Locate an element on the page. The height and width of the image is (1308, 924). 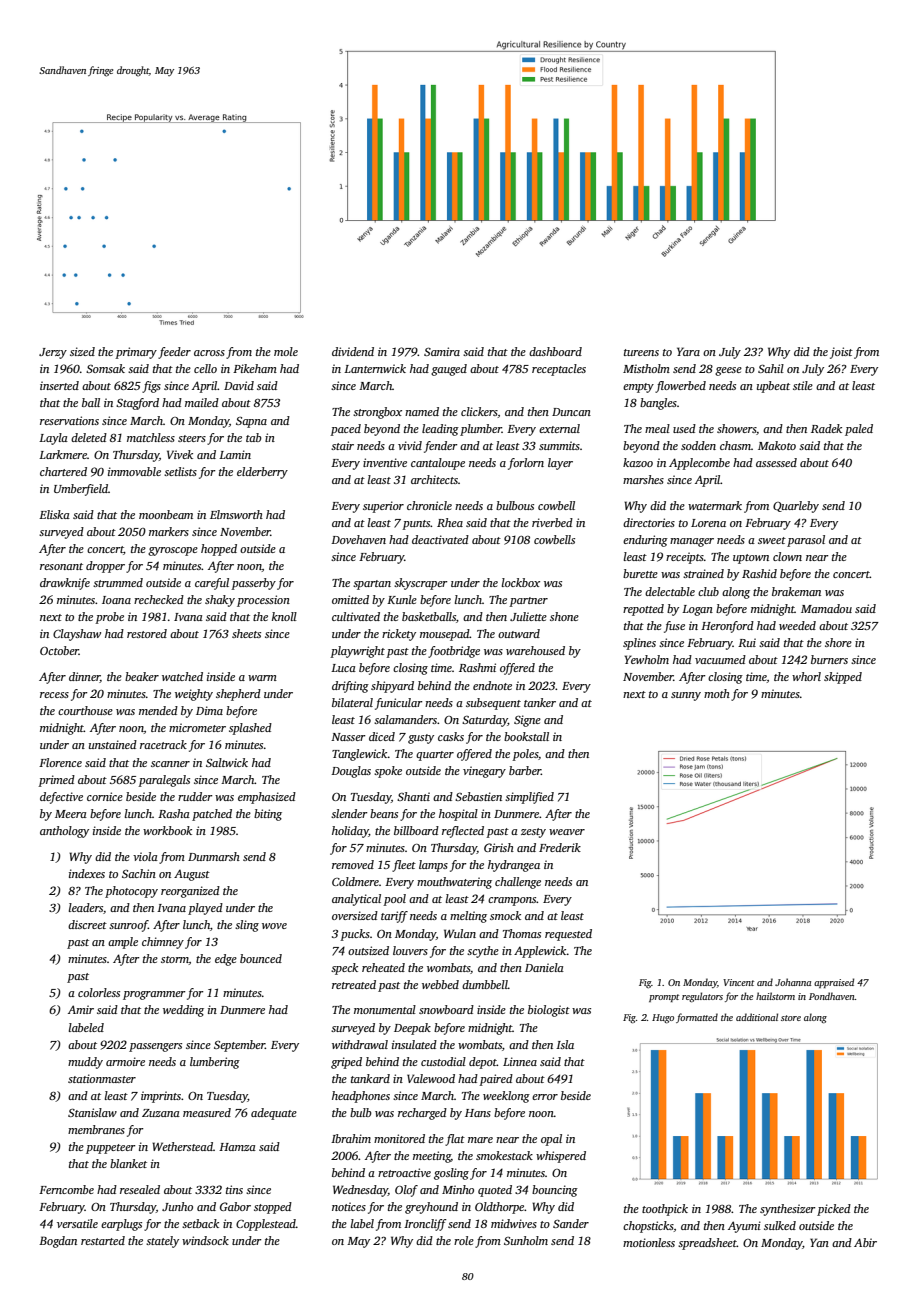
racetrack is located at coordinates (163, 744).
